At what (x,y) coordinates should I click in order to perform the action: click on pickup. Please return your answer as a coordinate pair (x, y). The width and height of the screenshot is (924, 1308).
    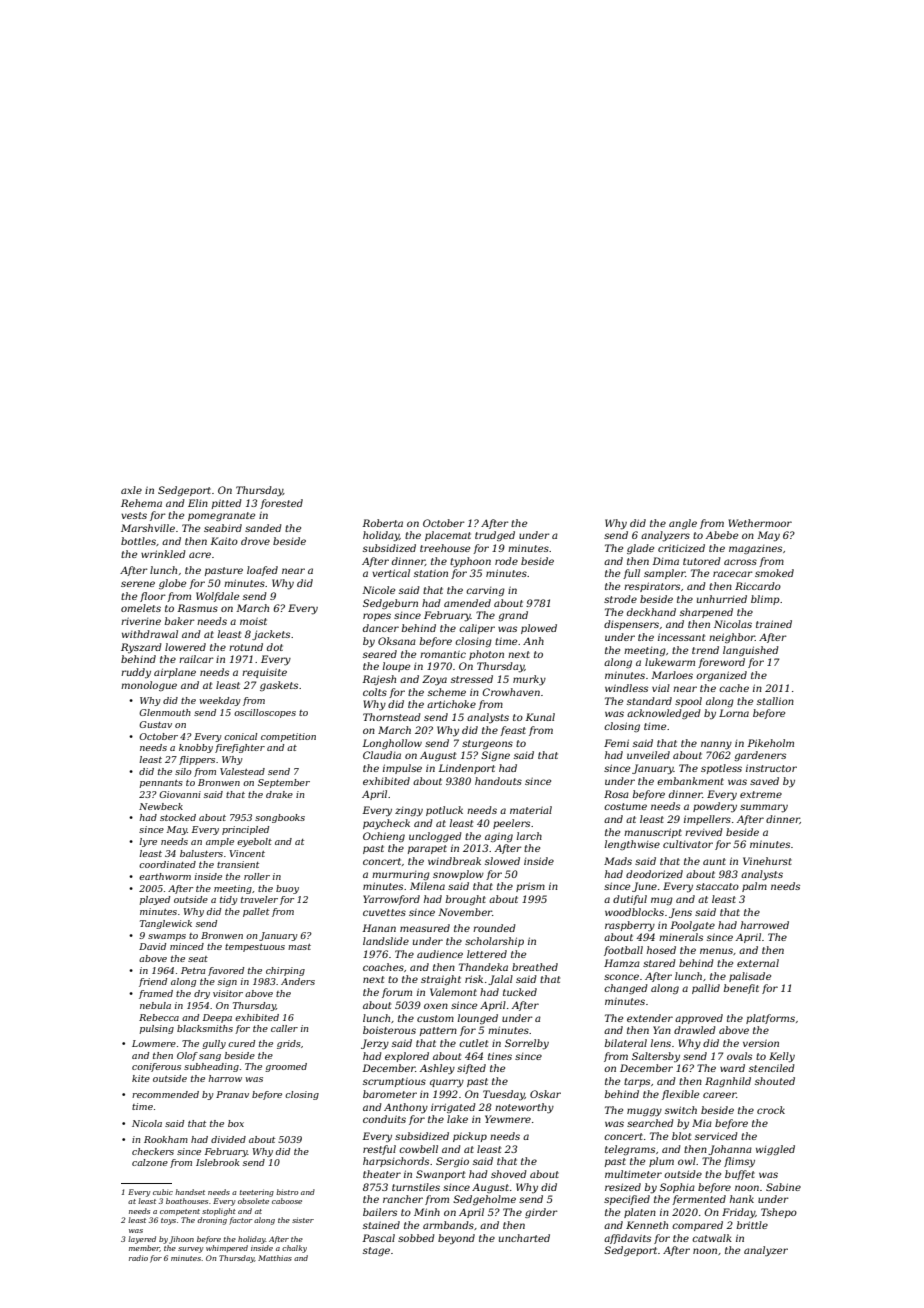
    Looking at the image, I should click on (470, 1137).
